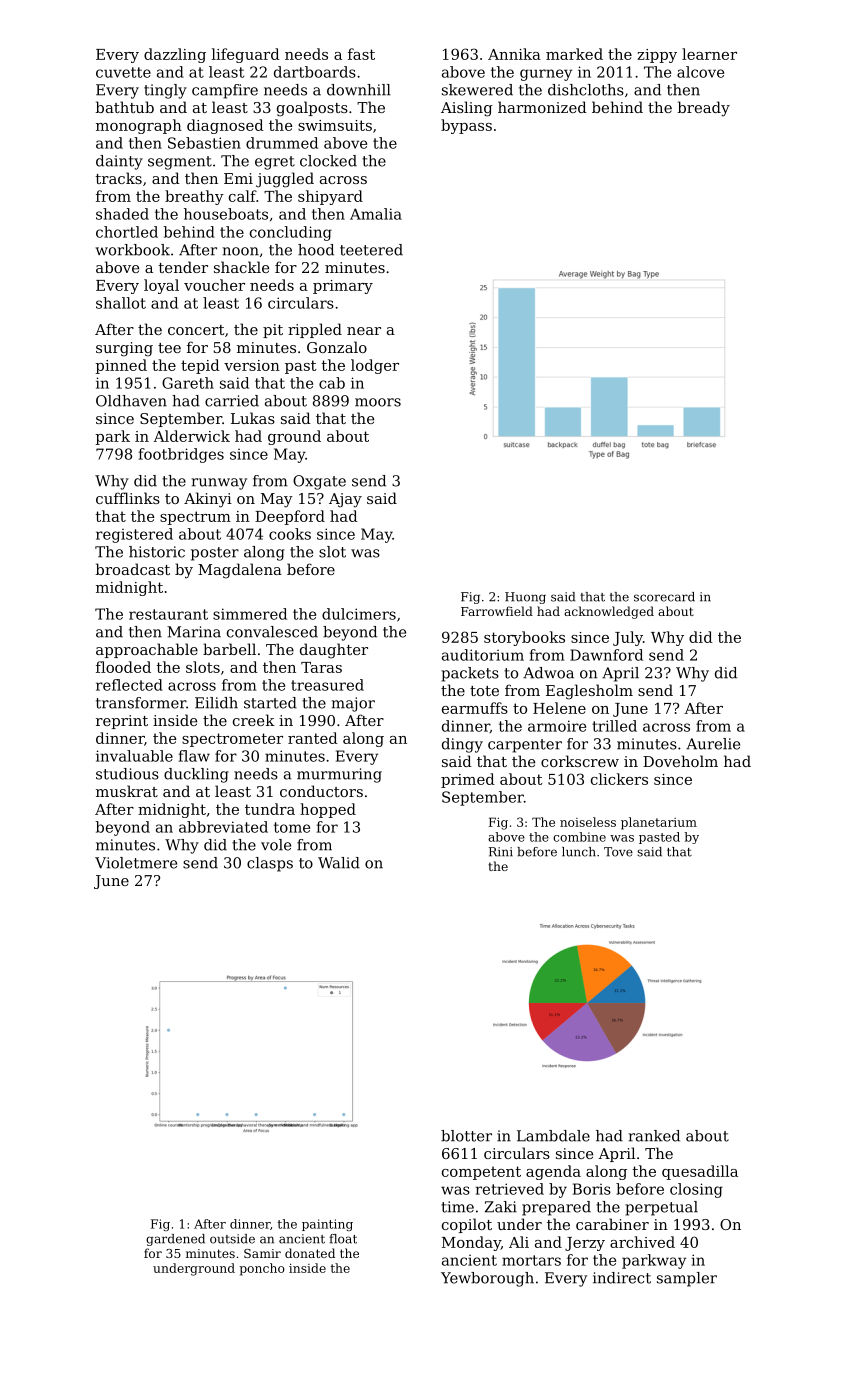  What do you see at coordinates (700, 1172) in the page?
I see `quesadilla` at bounding box center [700, 1172].
